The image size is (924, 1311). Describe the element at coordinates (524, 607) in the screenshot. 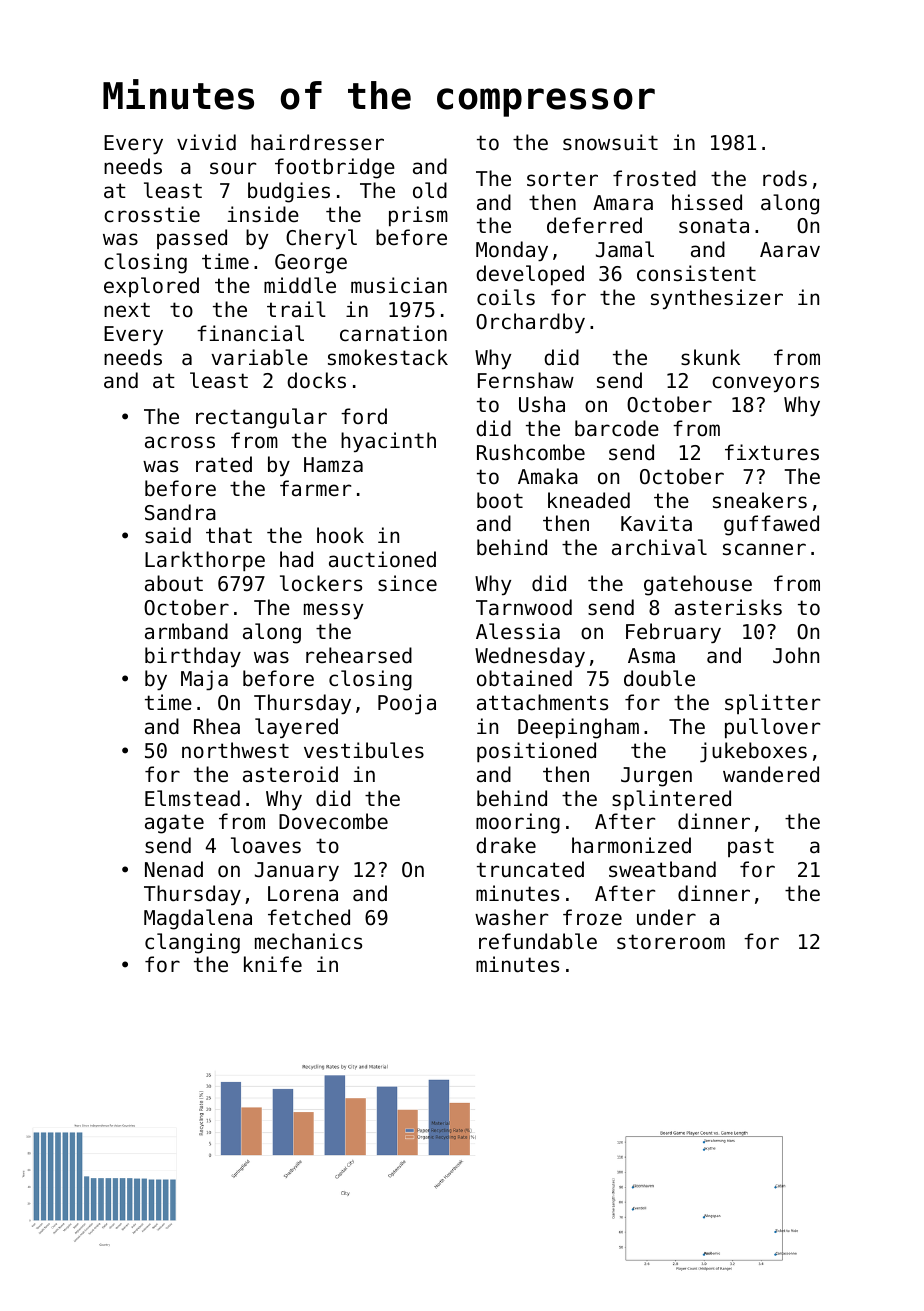

I see `Tarnwood` at that location.
